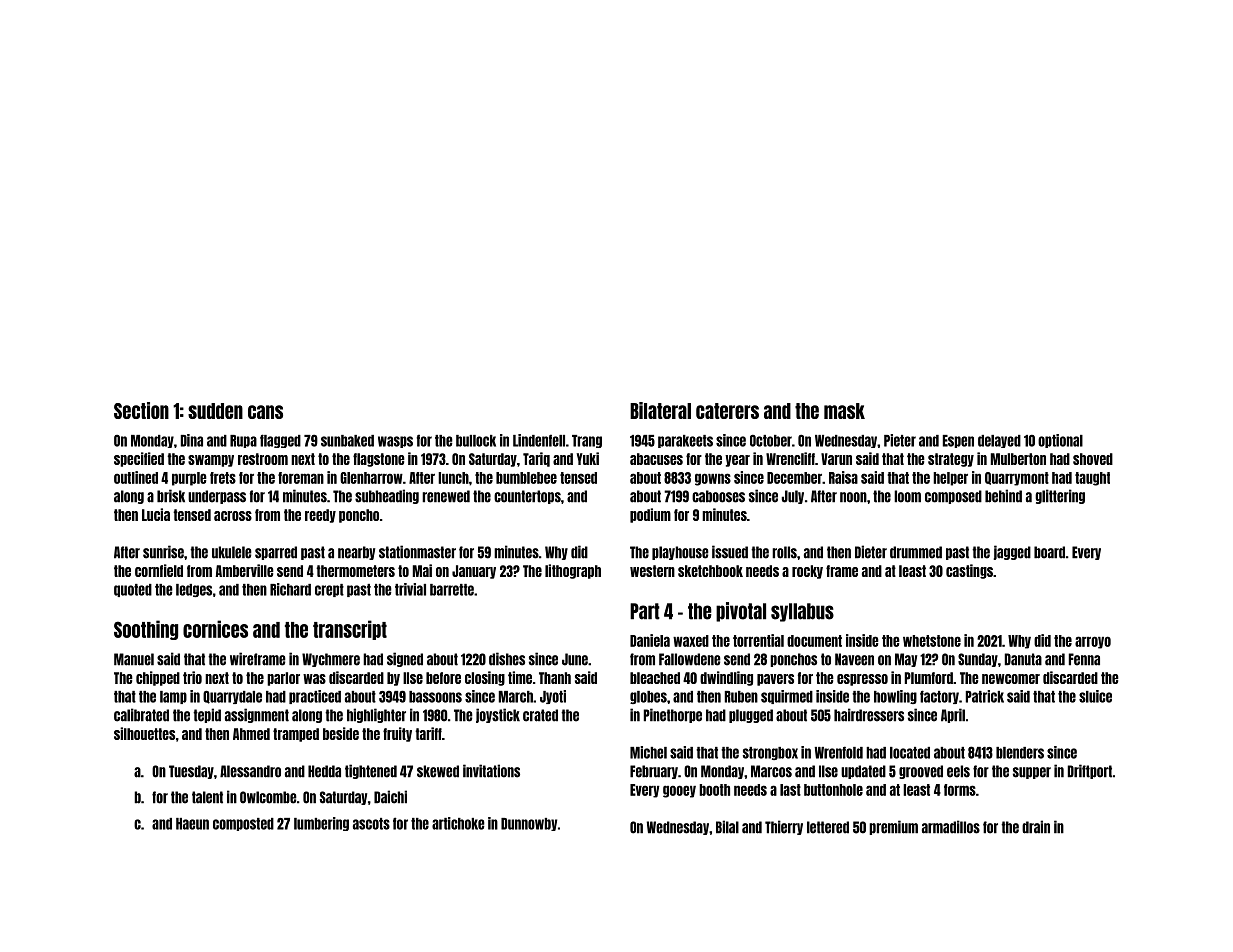 This image has height=952, width=1233. Describe the element at coordinates (331, 660) in the image. I see `Wychmere` at that location.
